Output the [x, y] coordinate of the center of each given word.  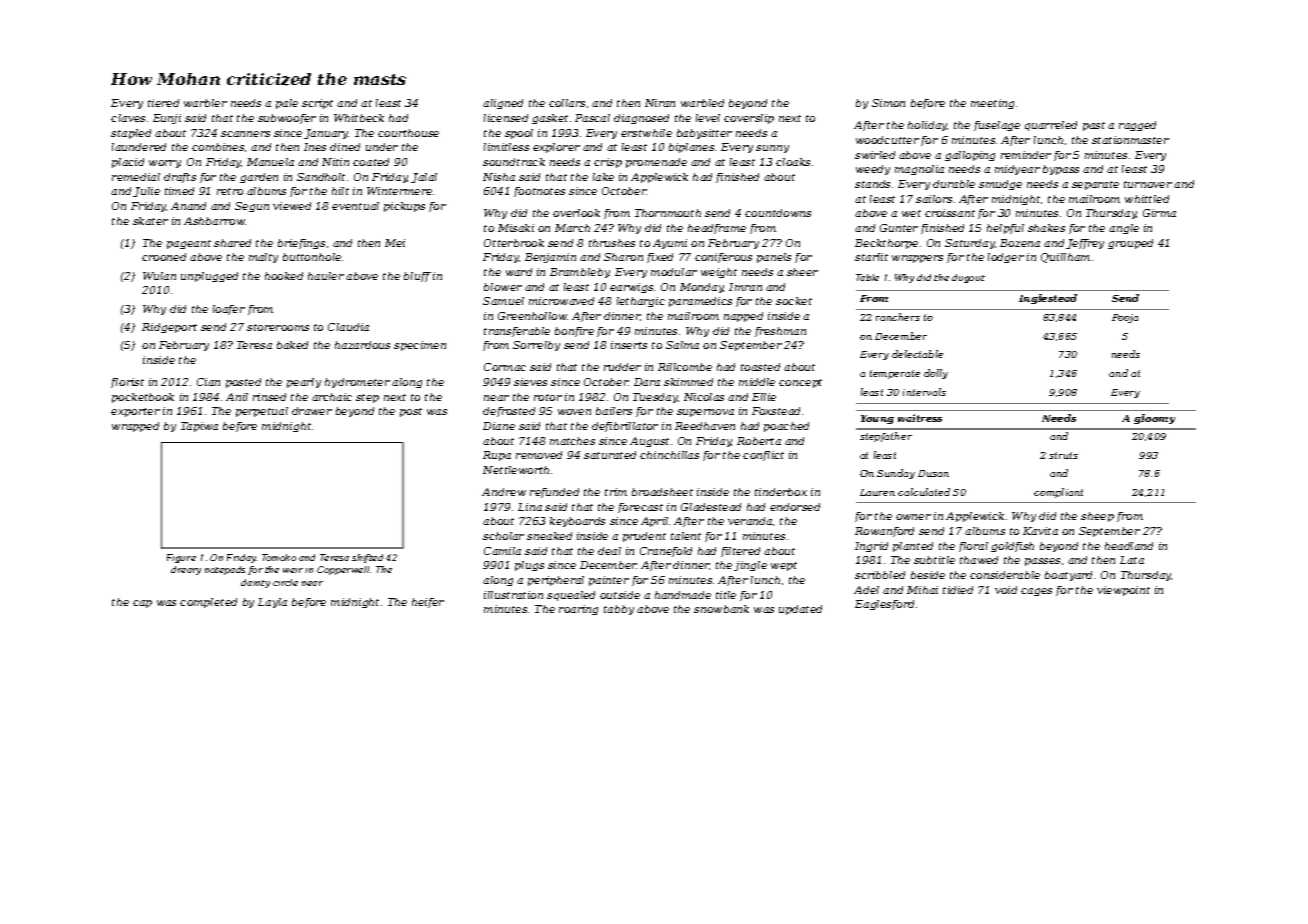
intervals [924, 392]
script [317, 104]
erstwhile [646, 133]
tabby [619, 610]
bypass [1061, 170]
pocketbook [143, 398]
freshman [780, 332]
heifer [428, 603]
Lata [1132, 560]
